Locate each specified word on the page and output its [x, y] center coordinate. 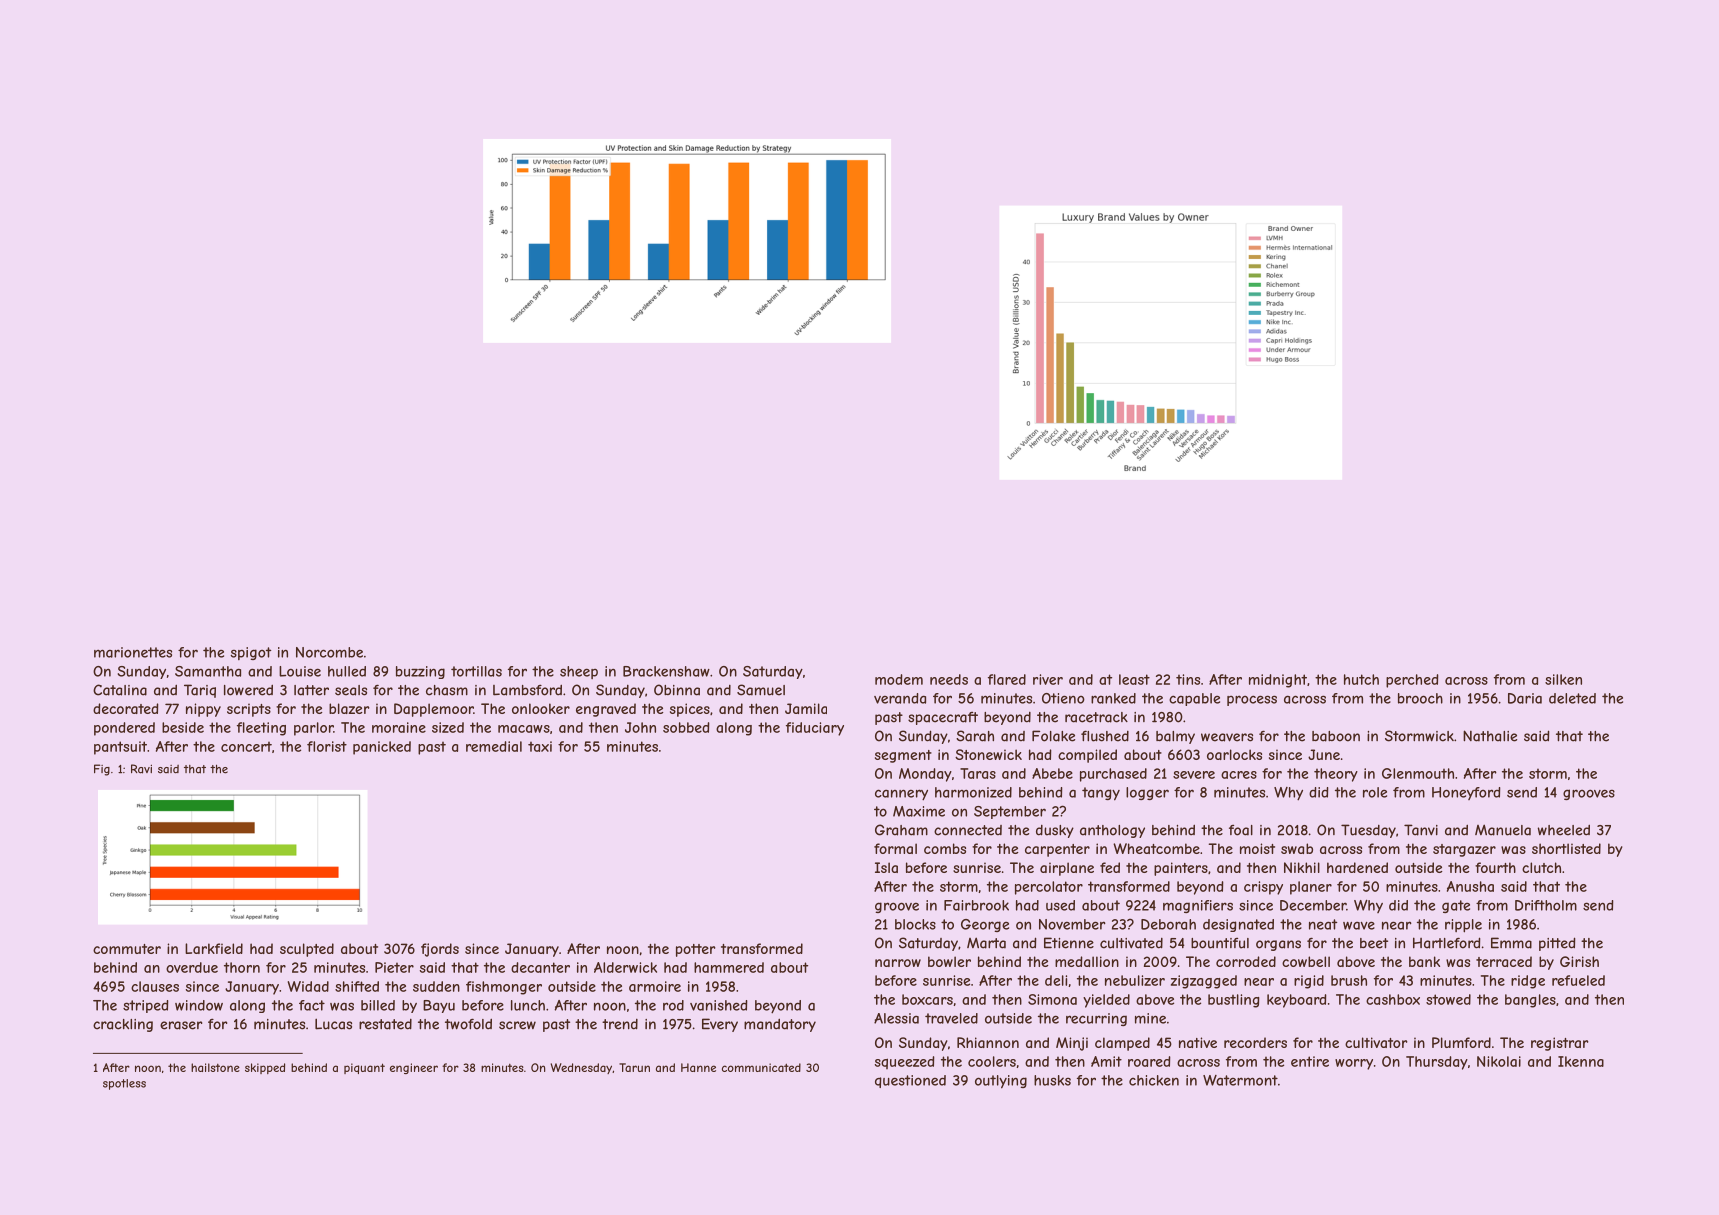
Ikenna [1581, 1061]
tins [1188, 679]
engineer [414, 1068]
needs [949, 679]
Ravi [141, 769]
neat [1323, 924]
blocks [915, 924]
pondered [124, 729]
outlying [1001, 1082]
